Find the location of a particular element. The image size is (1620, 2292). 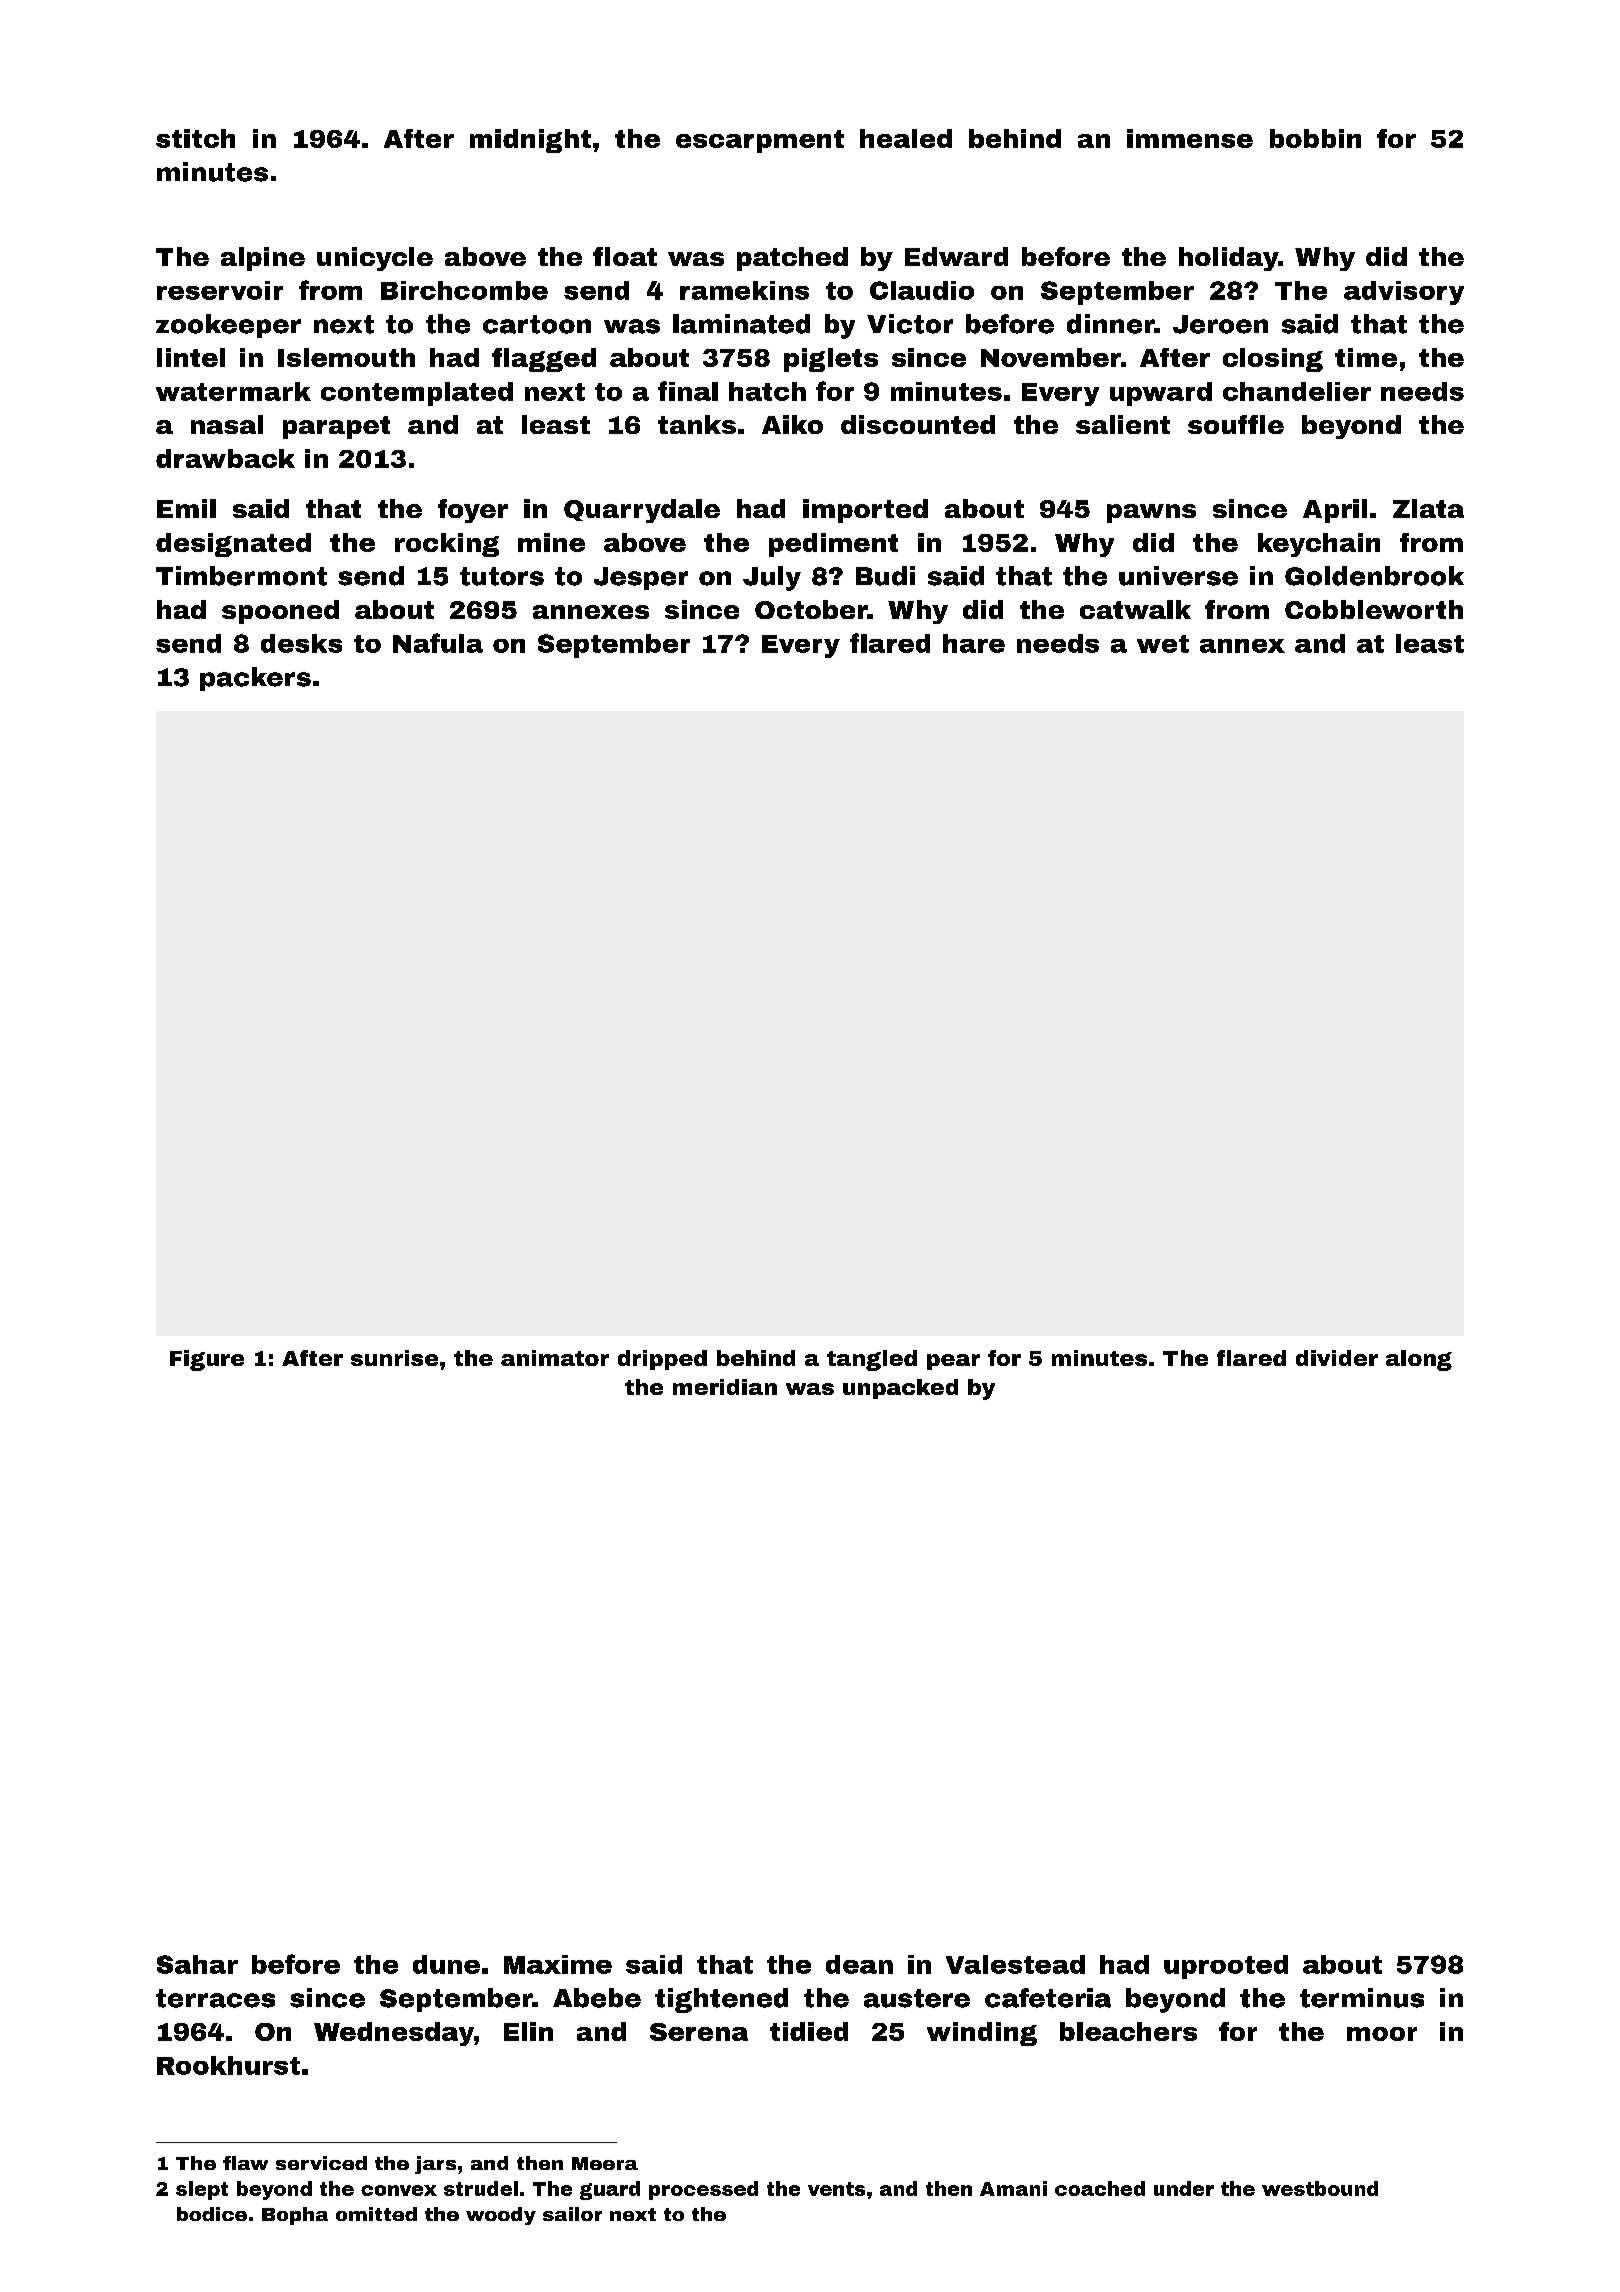

healed is located at coordinates (906, 138).
